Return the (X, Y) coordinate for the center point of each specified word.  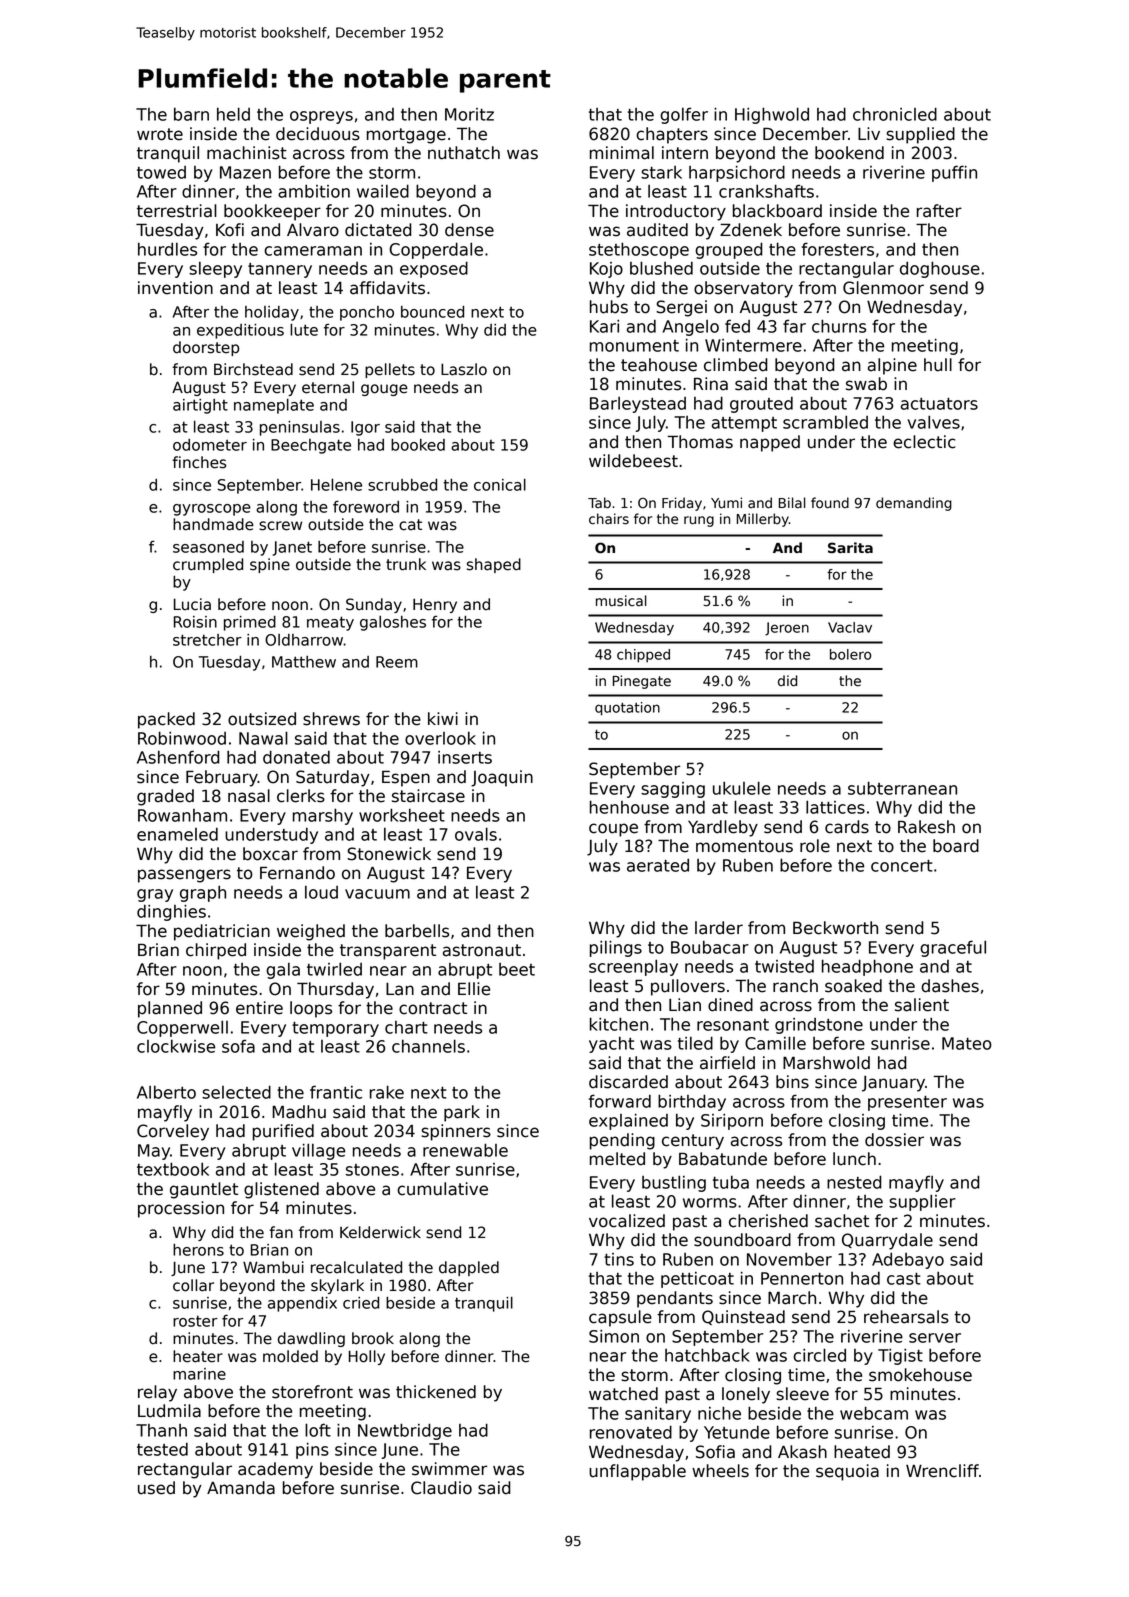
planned (170, 1009)
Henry (435, 605)
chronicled (895, 114)
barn (191, 114)
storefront (312, 1392)
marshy (323, 816)
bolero (850, 654)
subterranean (902, 788)
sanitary (658, 1415)
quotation (627, 709)
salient (922, 1005)
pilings (616, 949)
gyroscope (212, 510)
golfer (684, 115)
